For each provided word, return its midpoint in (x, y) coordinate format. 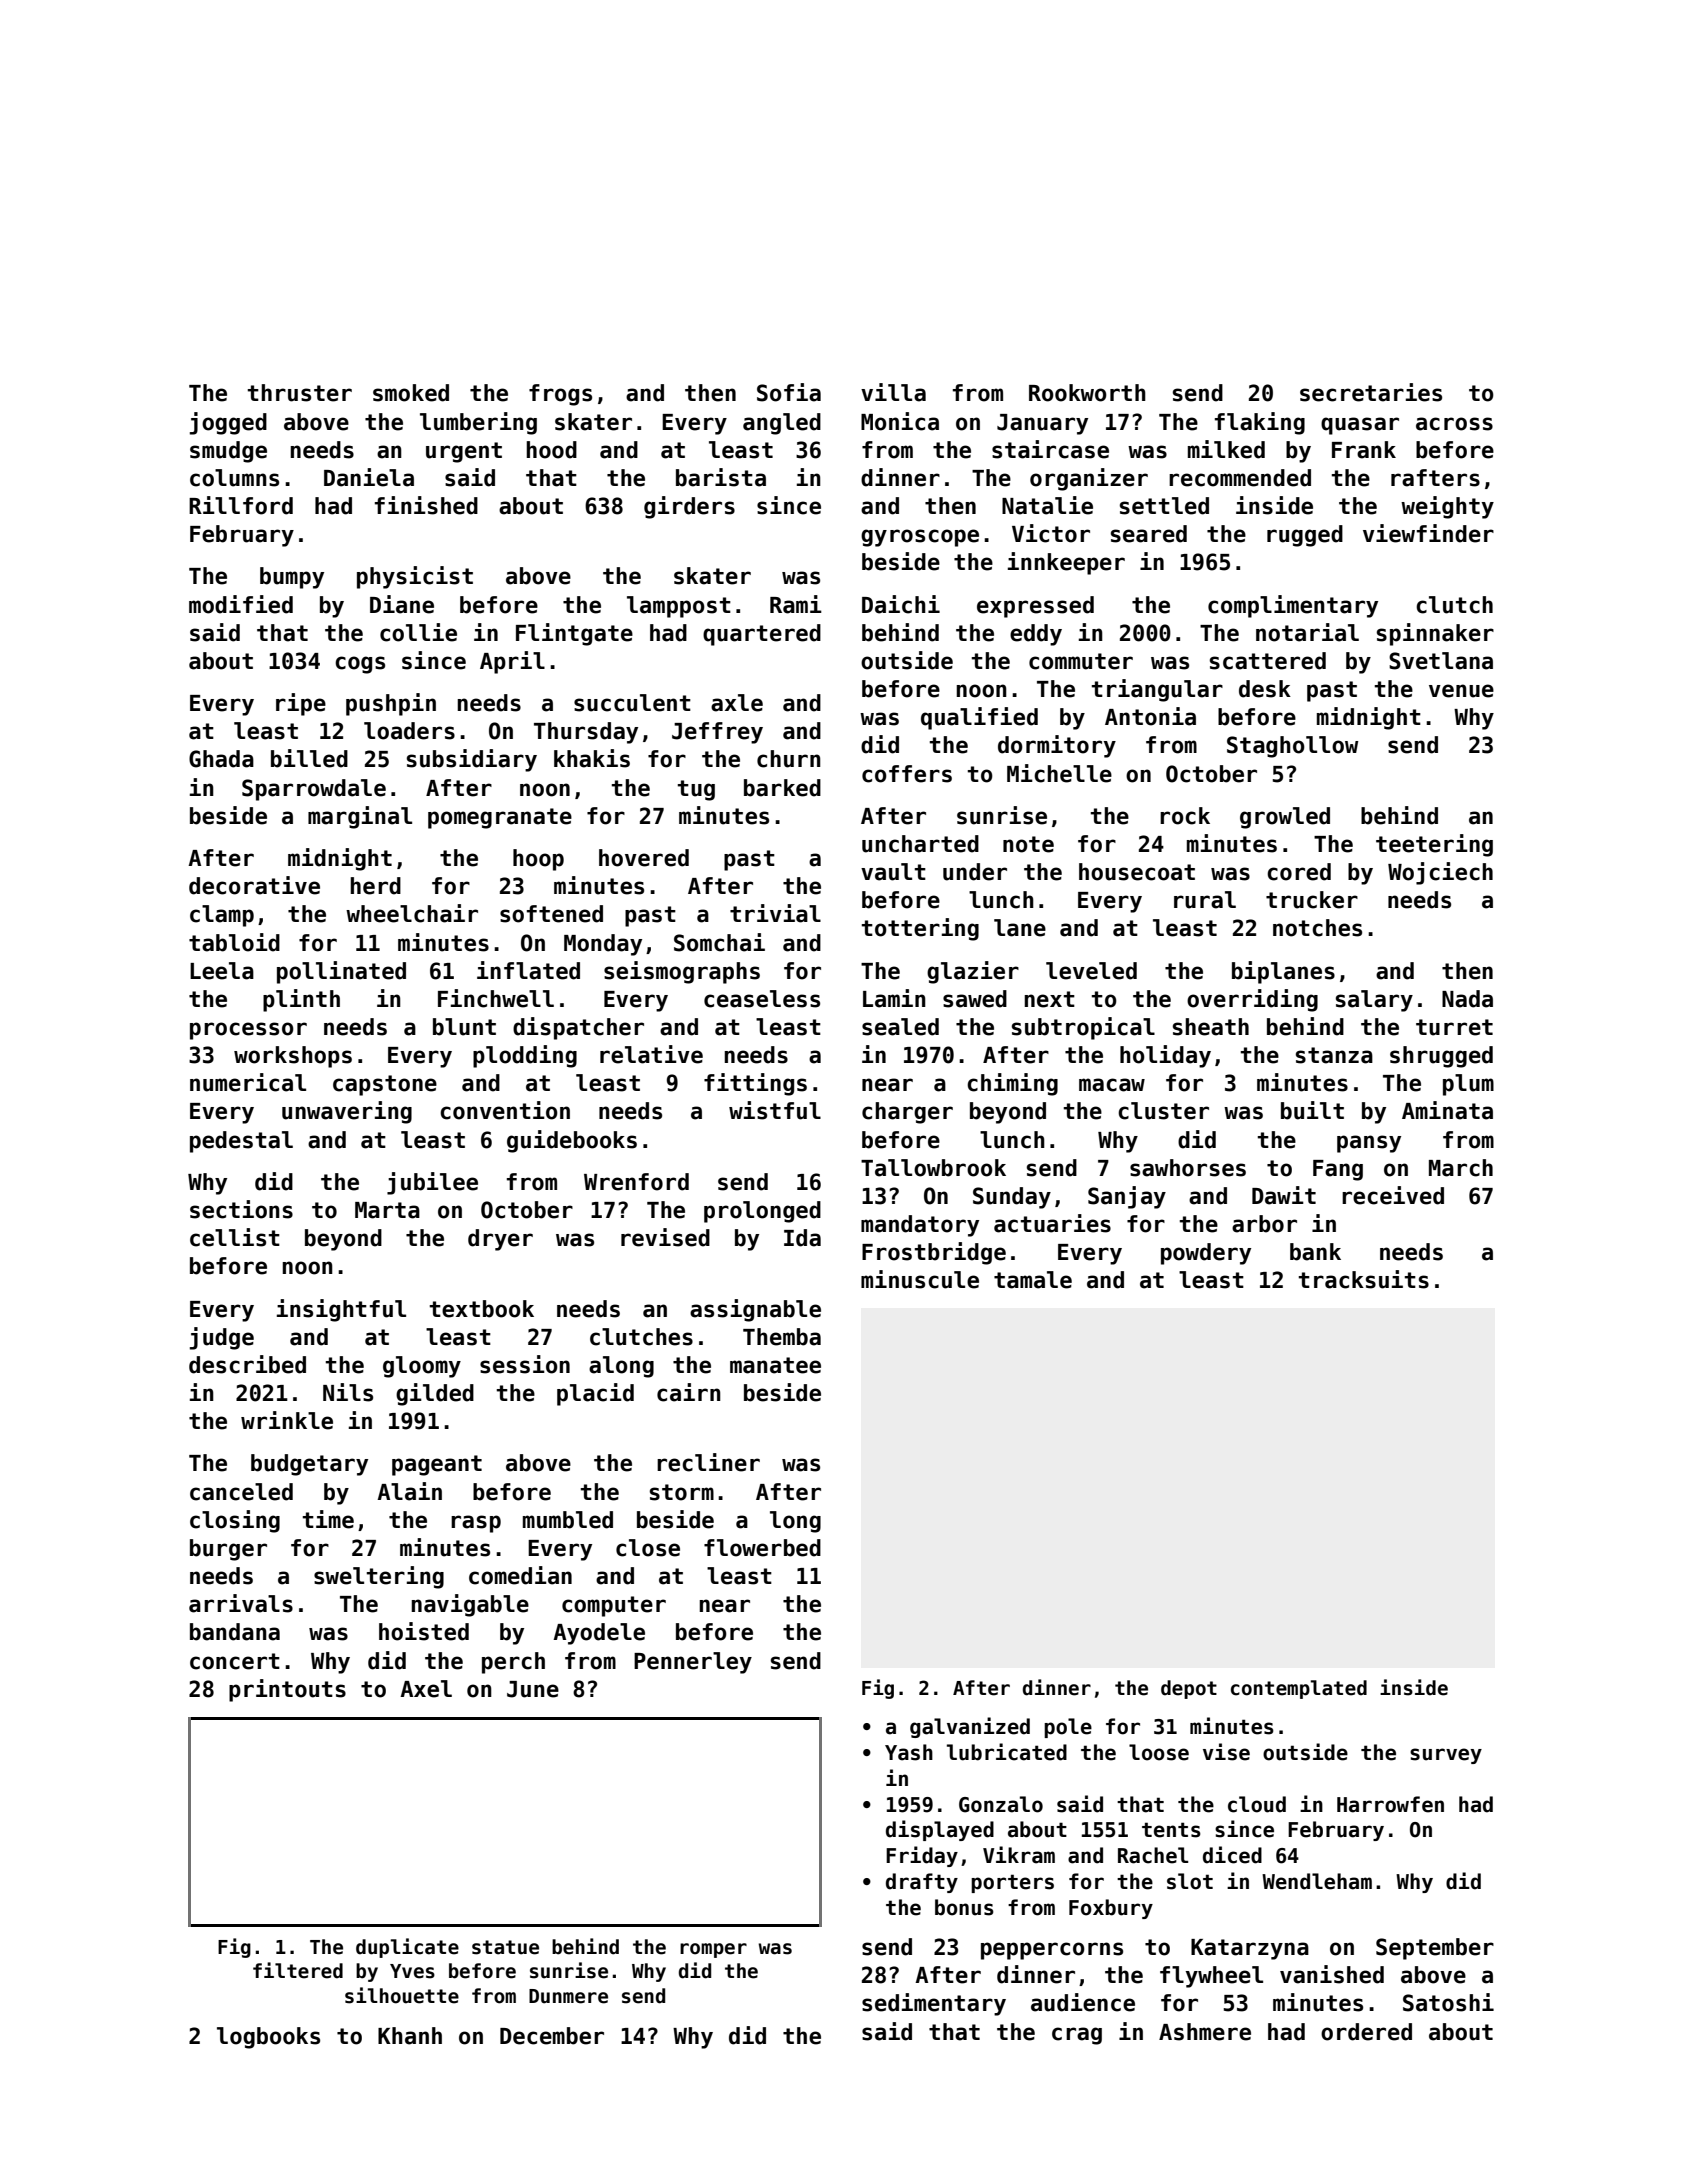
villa (893, 392)
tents (1171, 1830)
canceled (241, 1492)
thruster (300, 393)
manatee (775, 1365)
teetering (1434, 845)
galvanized (970, 1727)
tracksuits (1364, 1279)
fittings (755, 1084)
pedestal (241, 1142)
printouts (287, 1690)
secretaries (1371, 392)
